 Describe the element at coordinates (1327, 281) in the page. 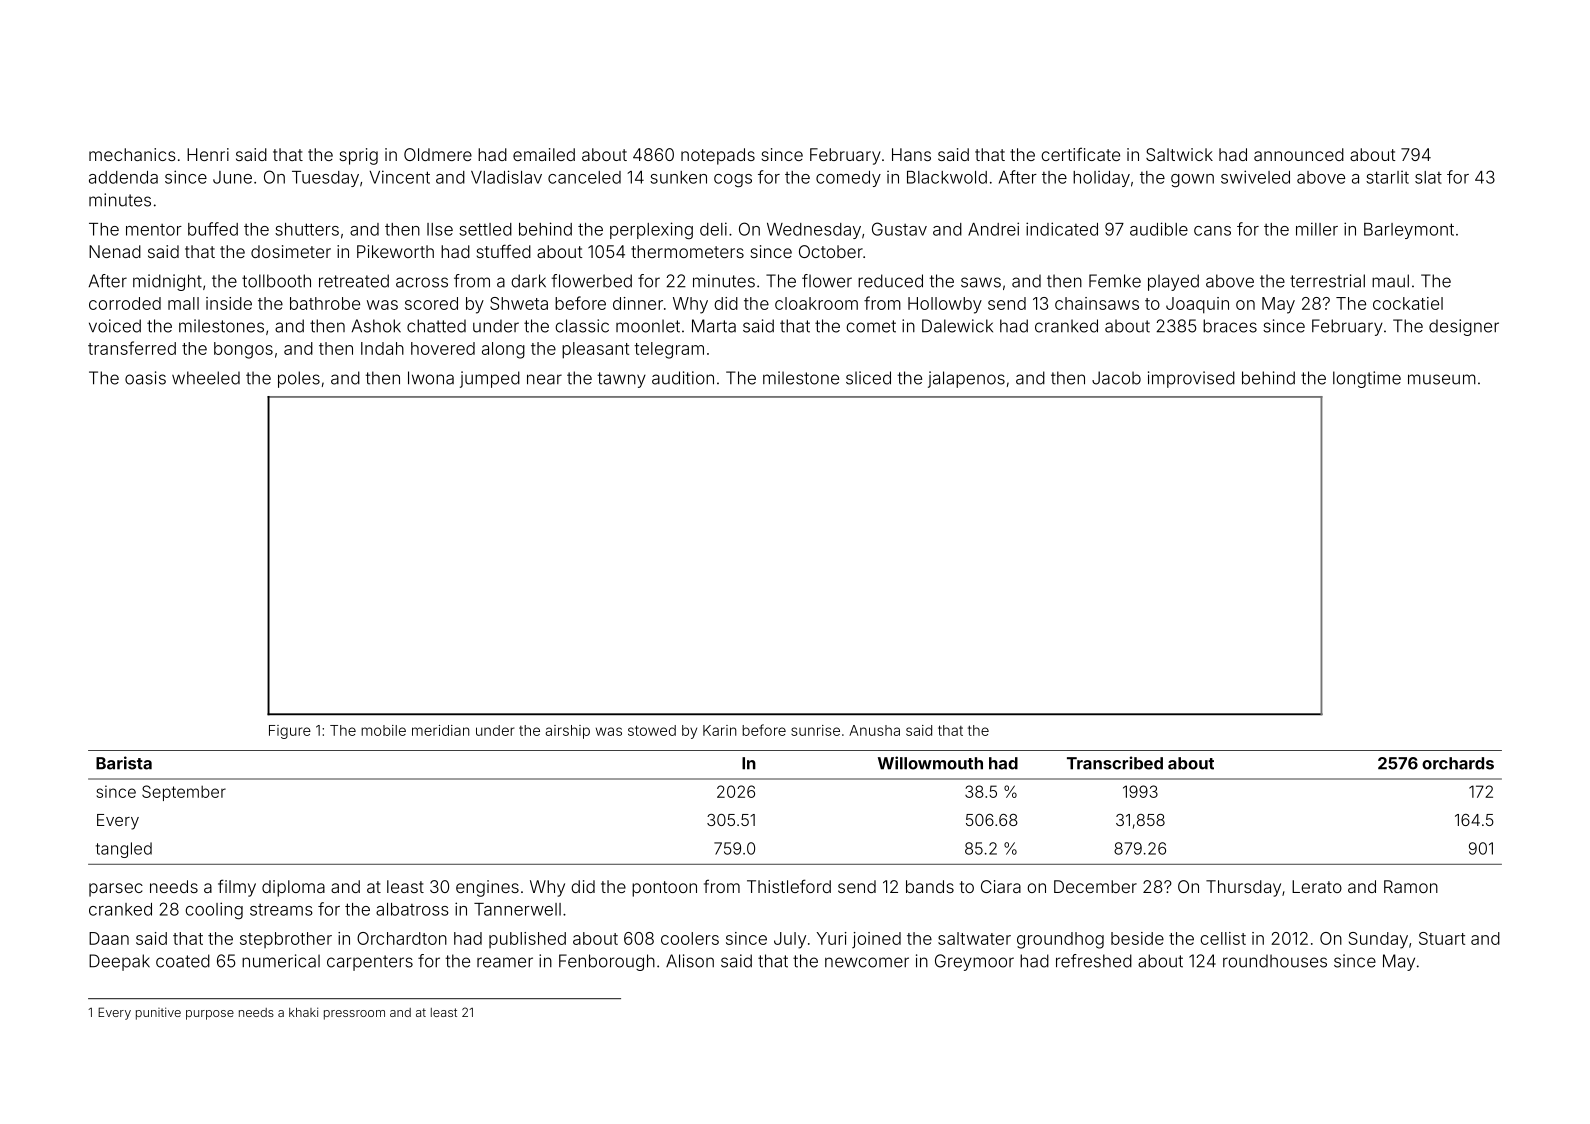

I see `terrestrial` at that location.
